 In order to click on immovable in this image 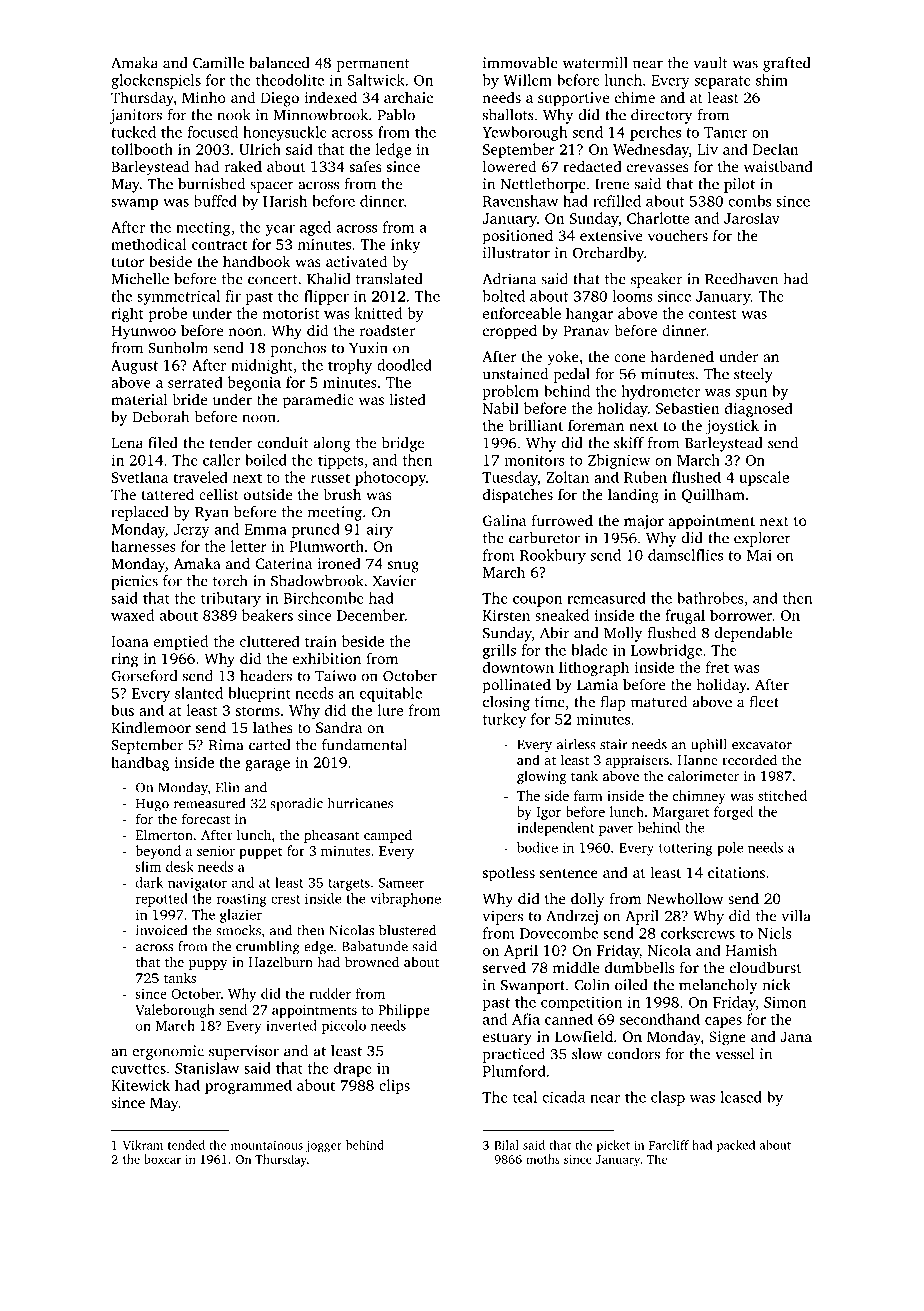, I will do `click(520, 63)`.
